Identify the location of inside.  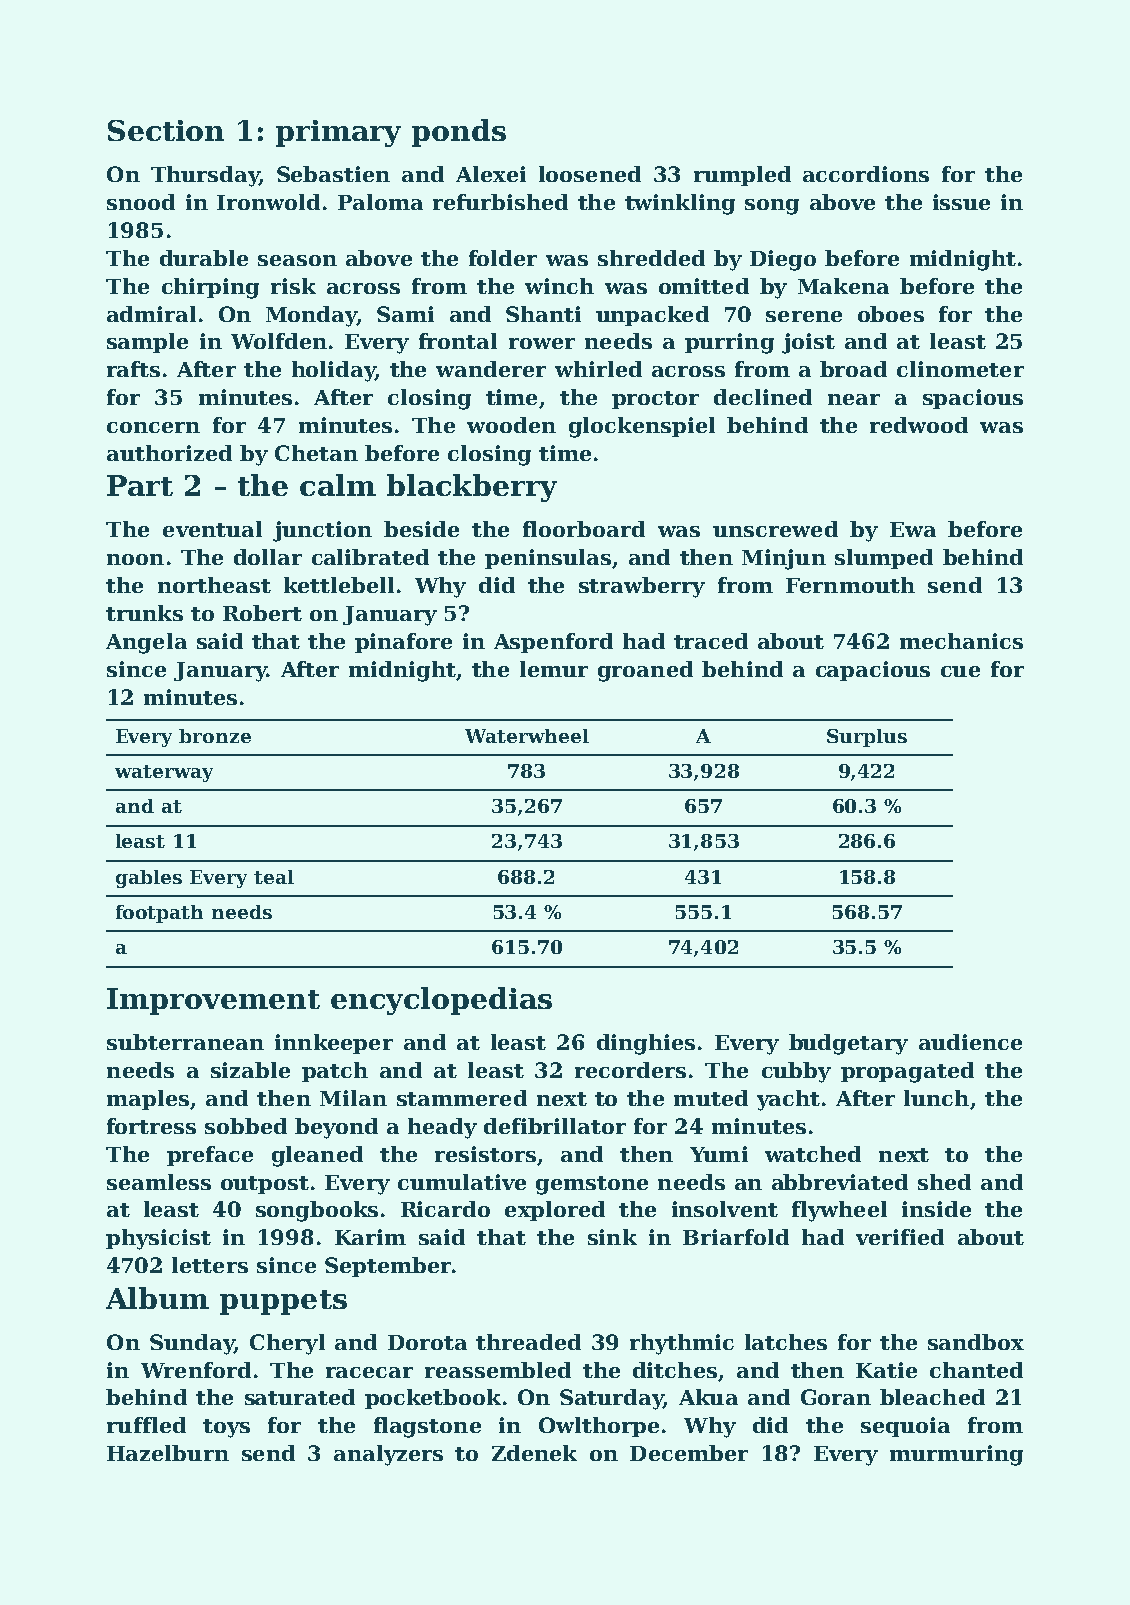
(936, 1209).
